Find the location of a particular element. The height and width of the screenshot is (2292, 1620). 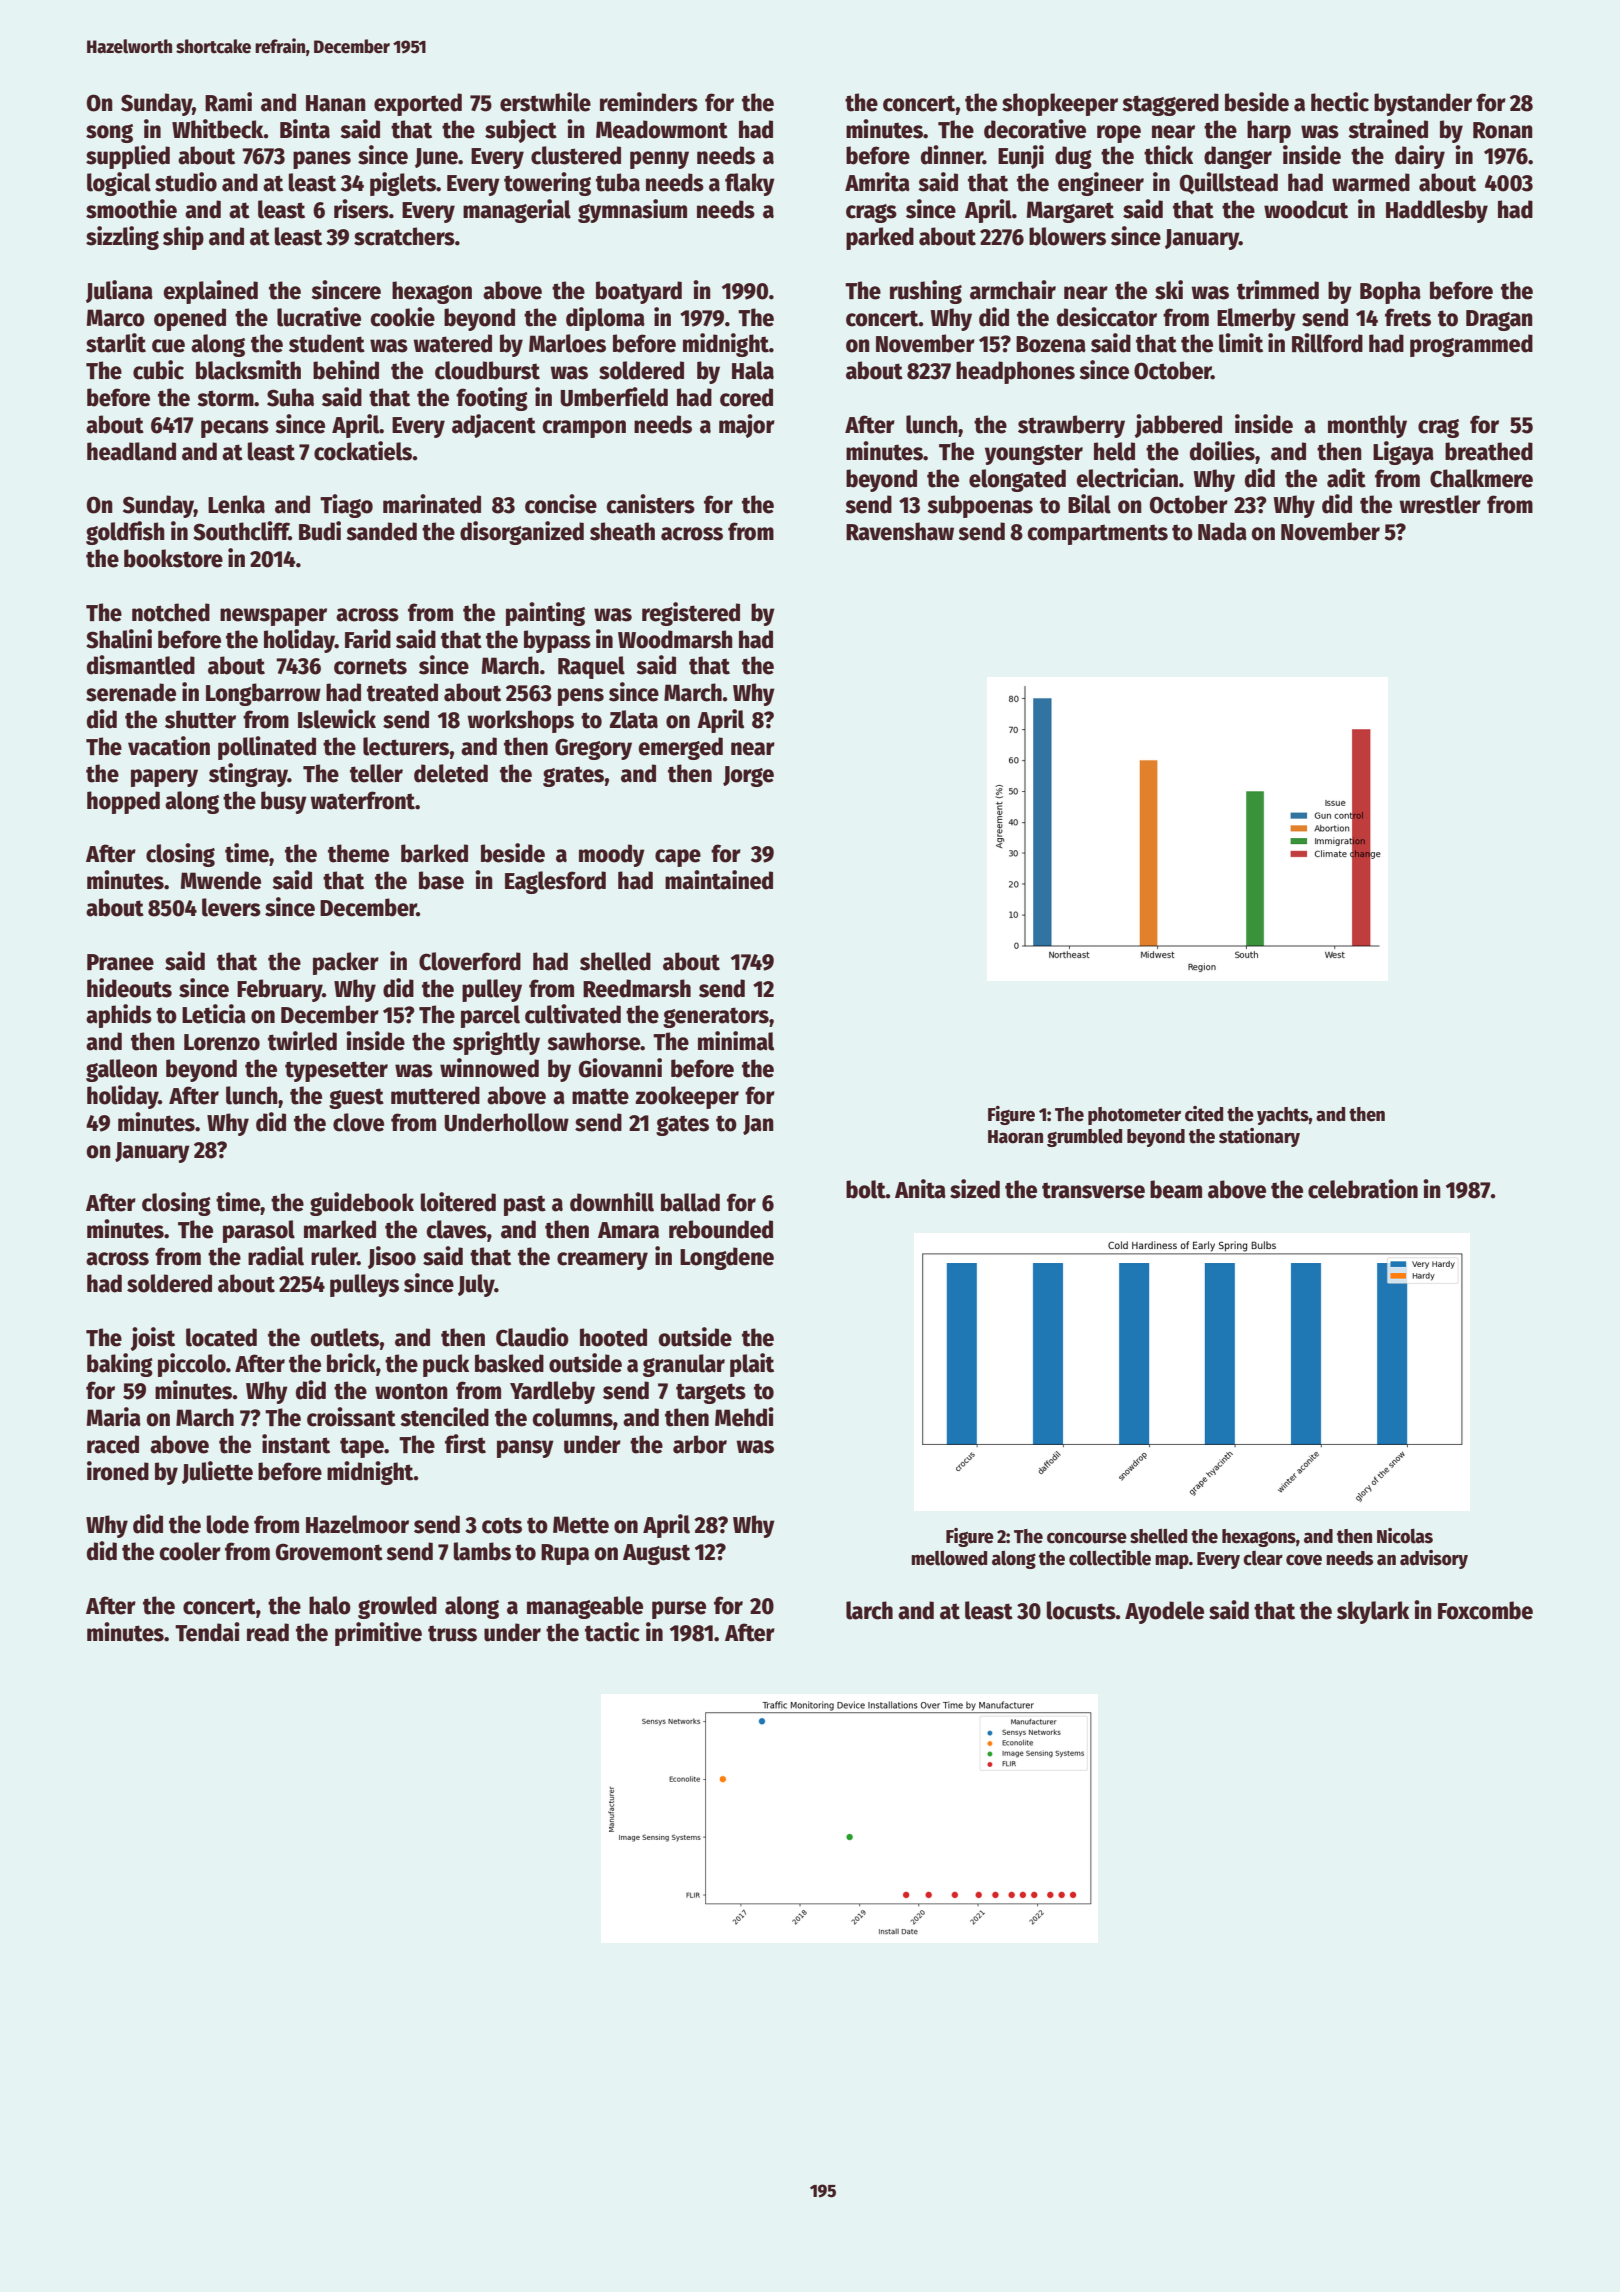

read is located at coordinates (268, 1632).
